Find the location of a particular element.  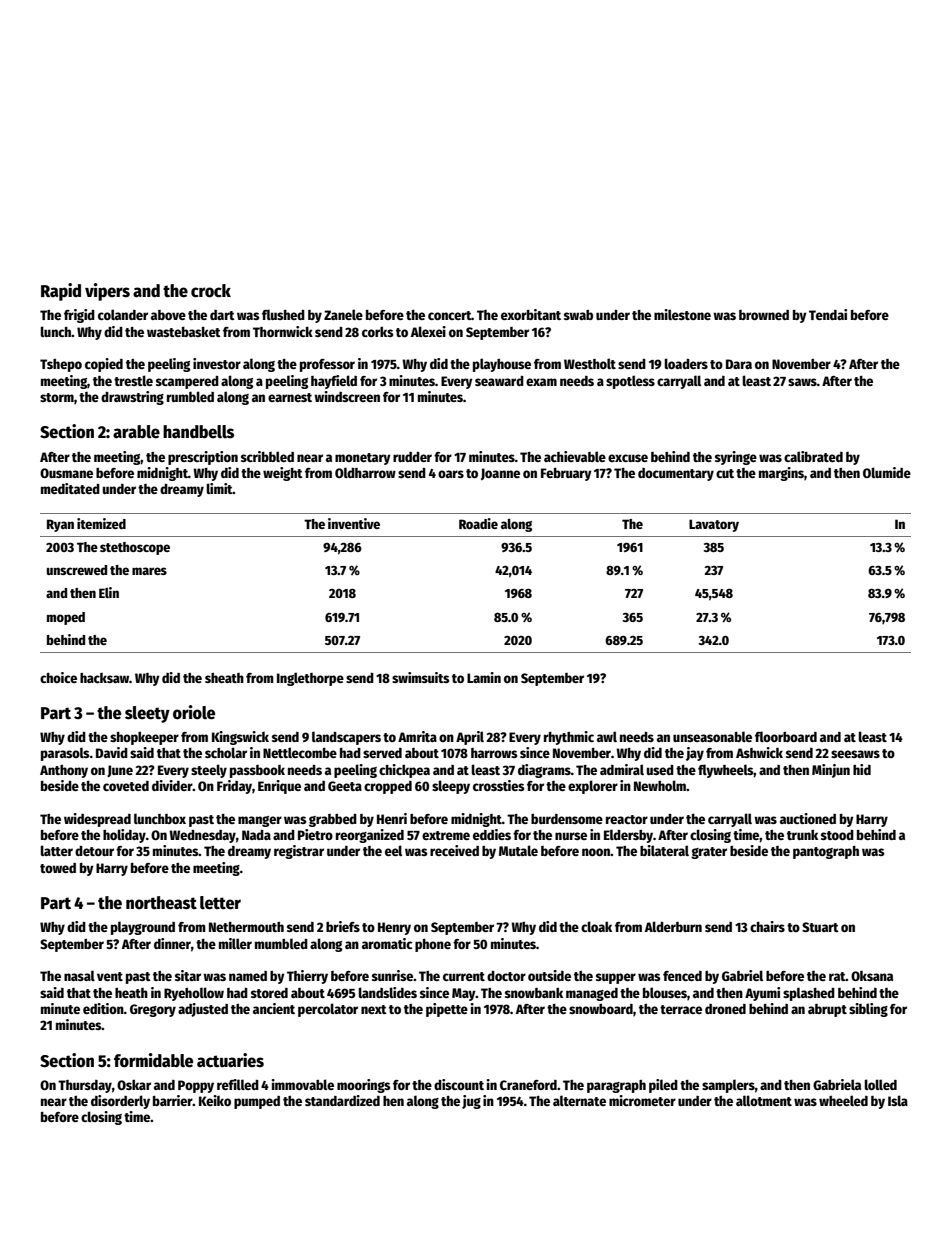

standardized is located at coordinates (342, 1100).
